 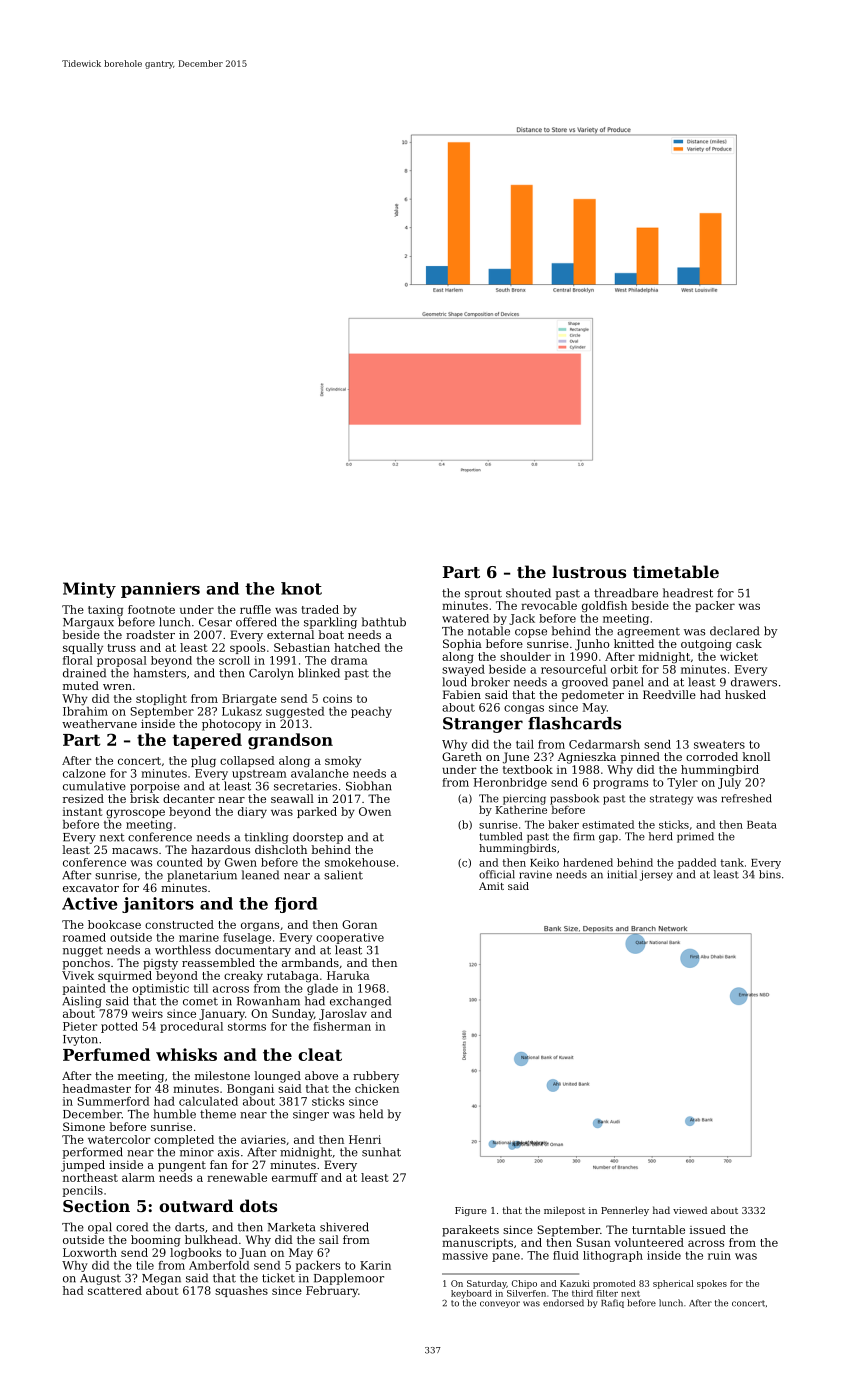 I want to click on massive, so click(x=465, y=1255).
